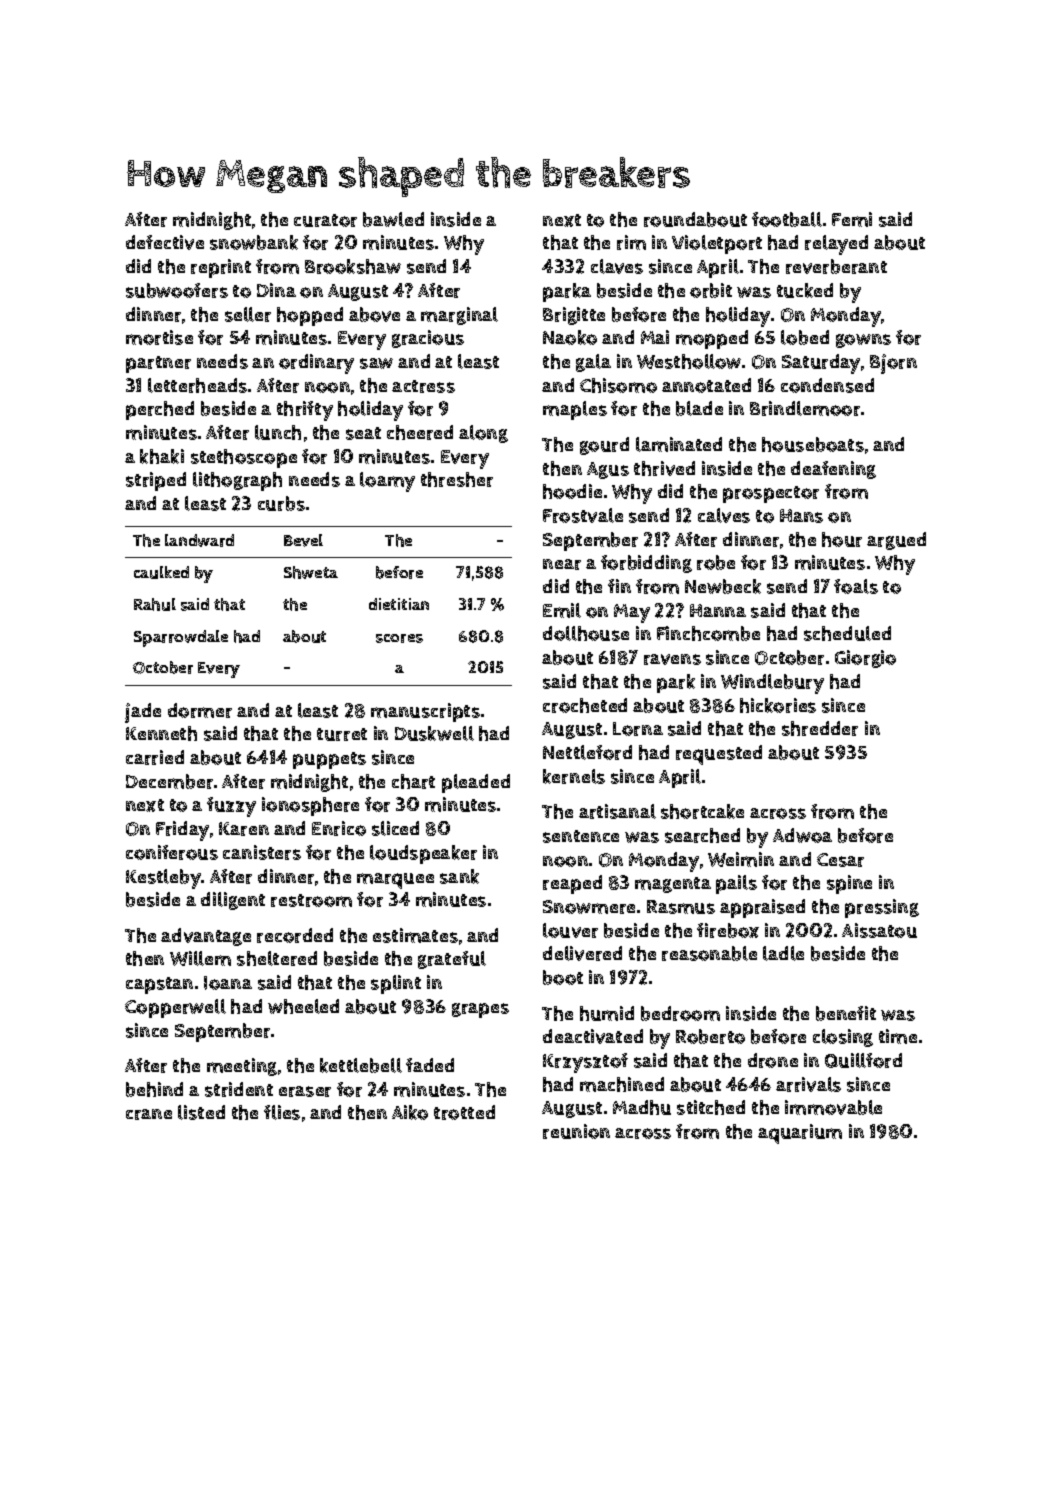 The height and width of the image is (1498, 1055). What do you see at coordinates (282, 1112) in the image?
I see `flies` at bounding box center [282, 1112].
